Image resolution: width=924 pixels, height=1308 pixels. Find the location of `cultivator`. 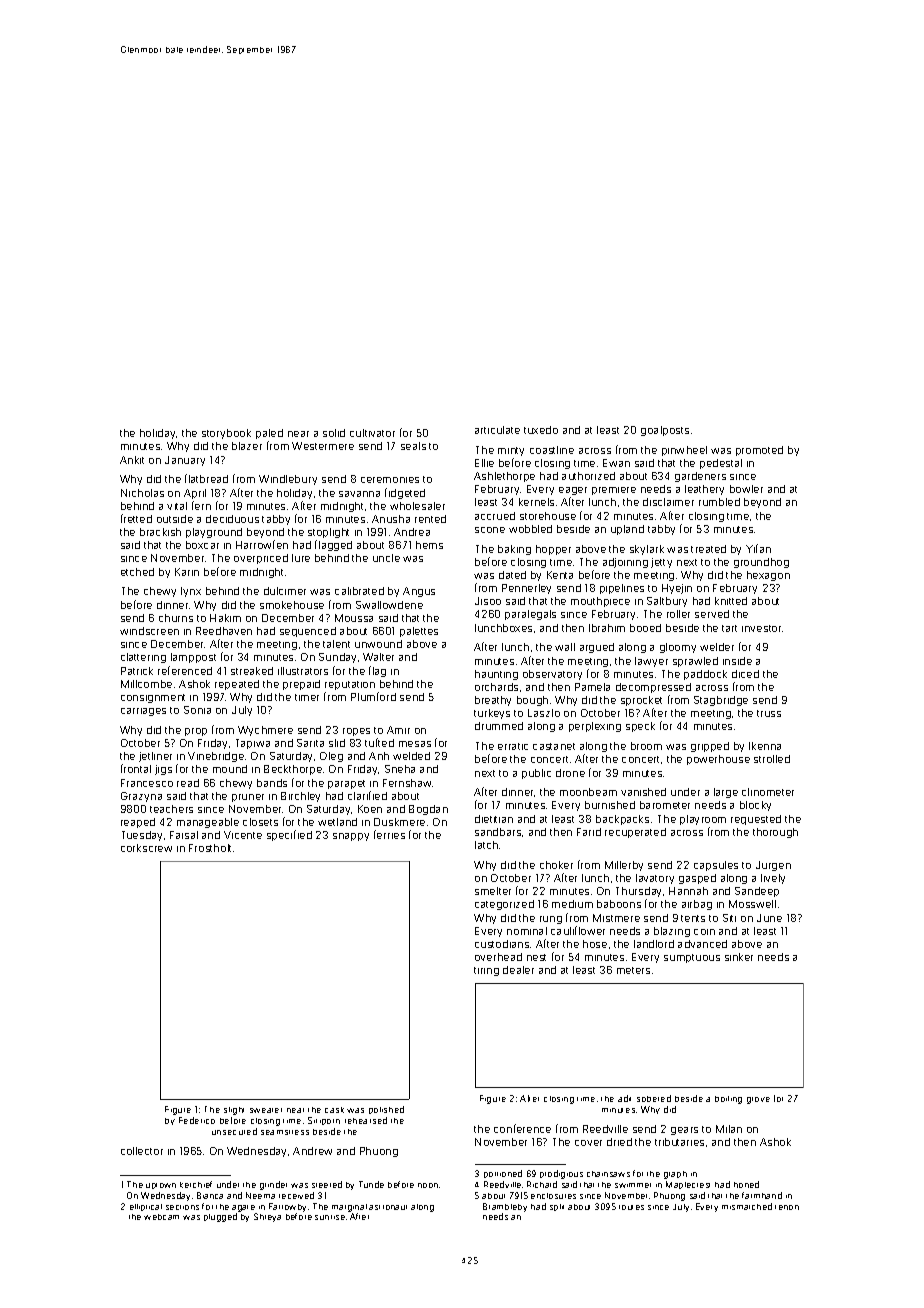

cultivator is located at coordinates (372, 433).
